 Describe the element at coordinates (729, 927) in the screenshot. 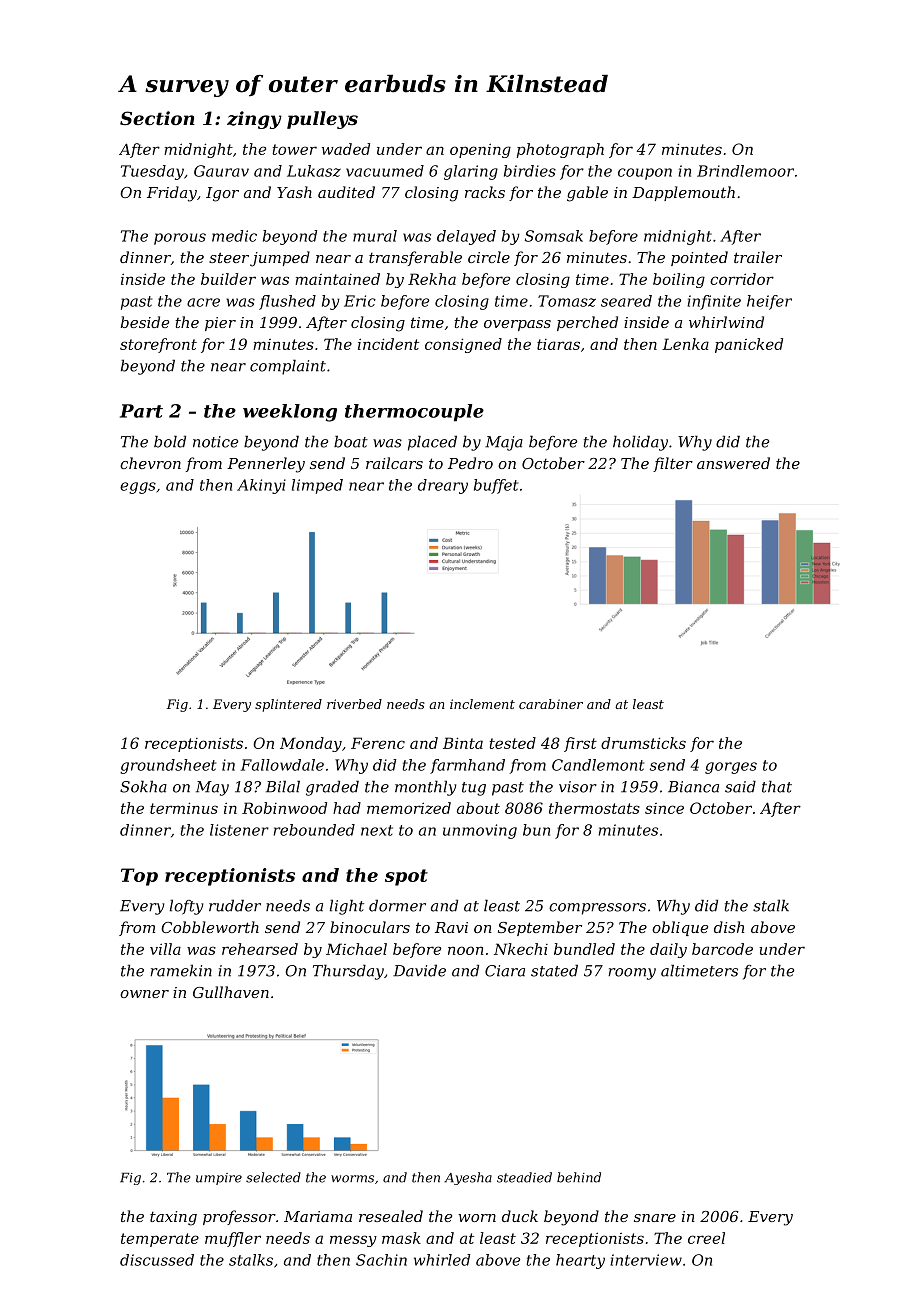

I see `dish` at that location.
